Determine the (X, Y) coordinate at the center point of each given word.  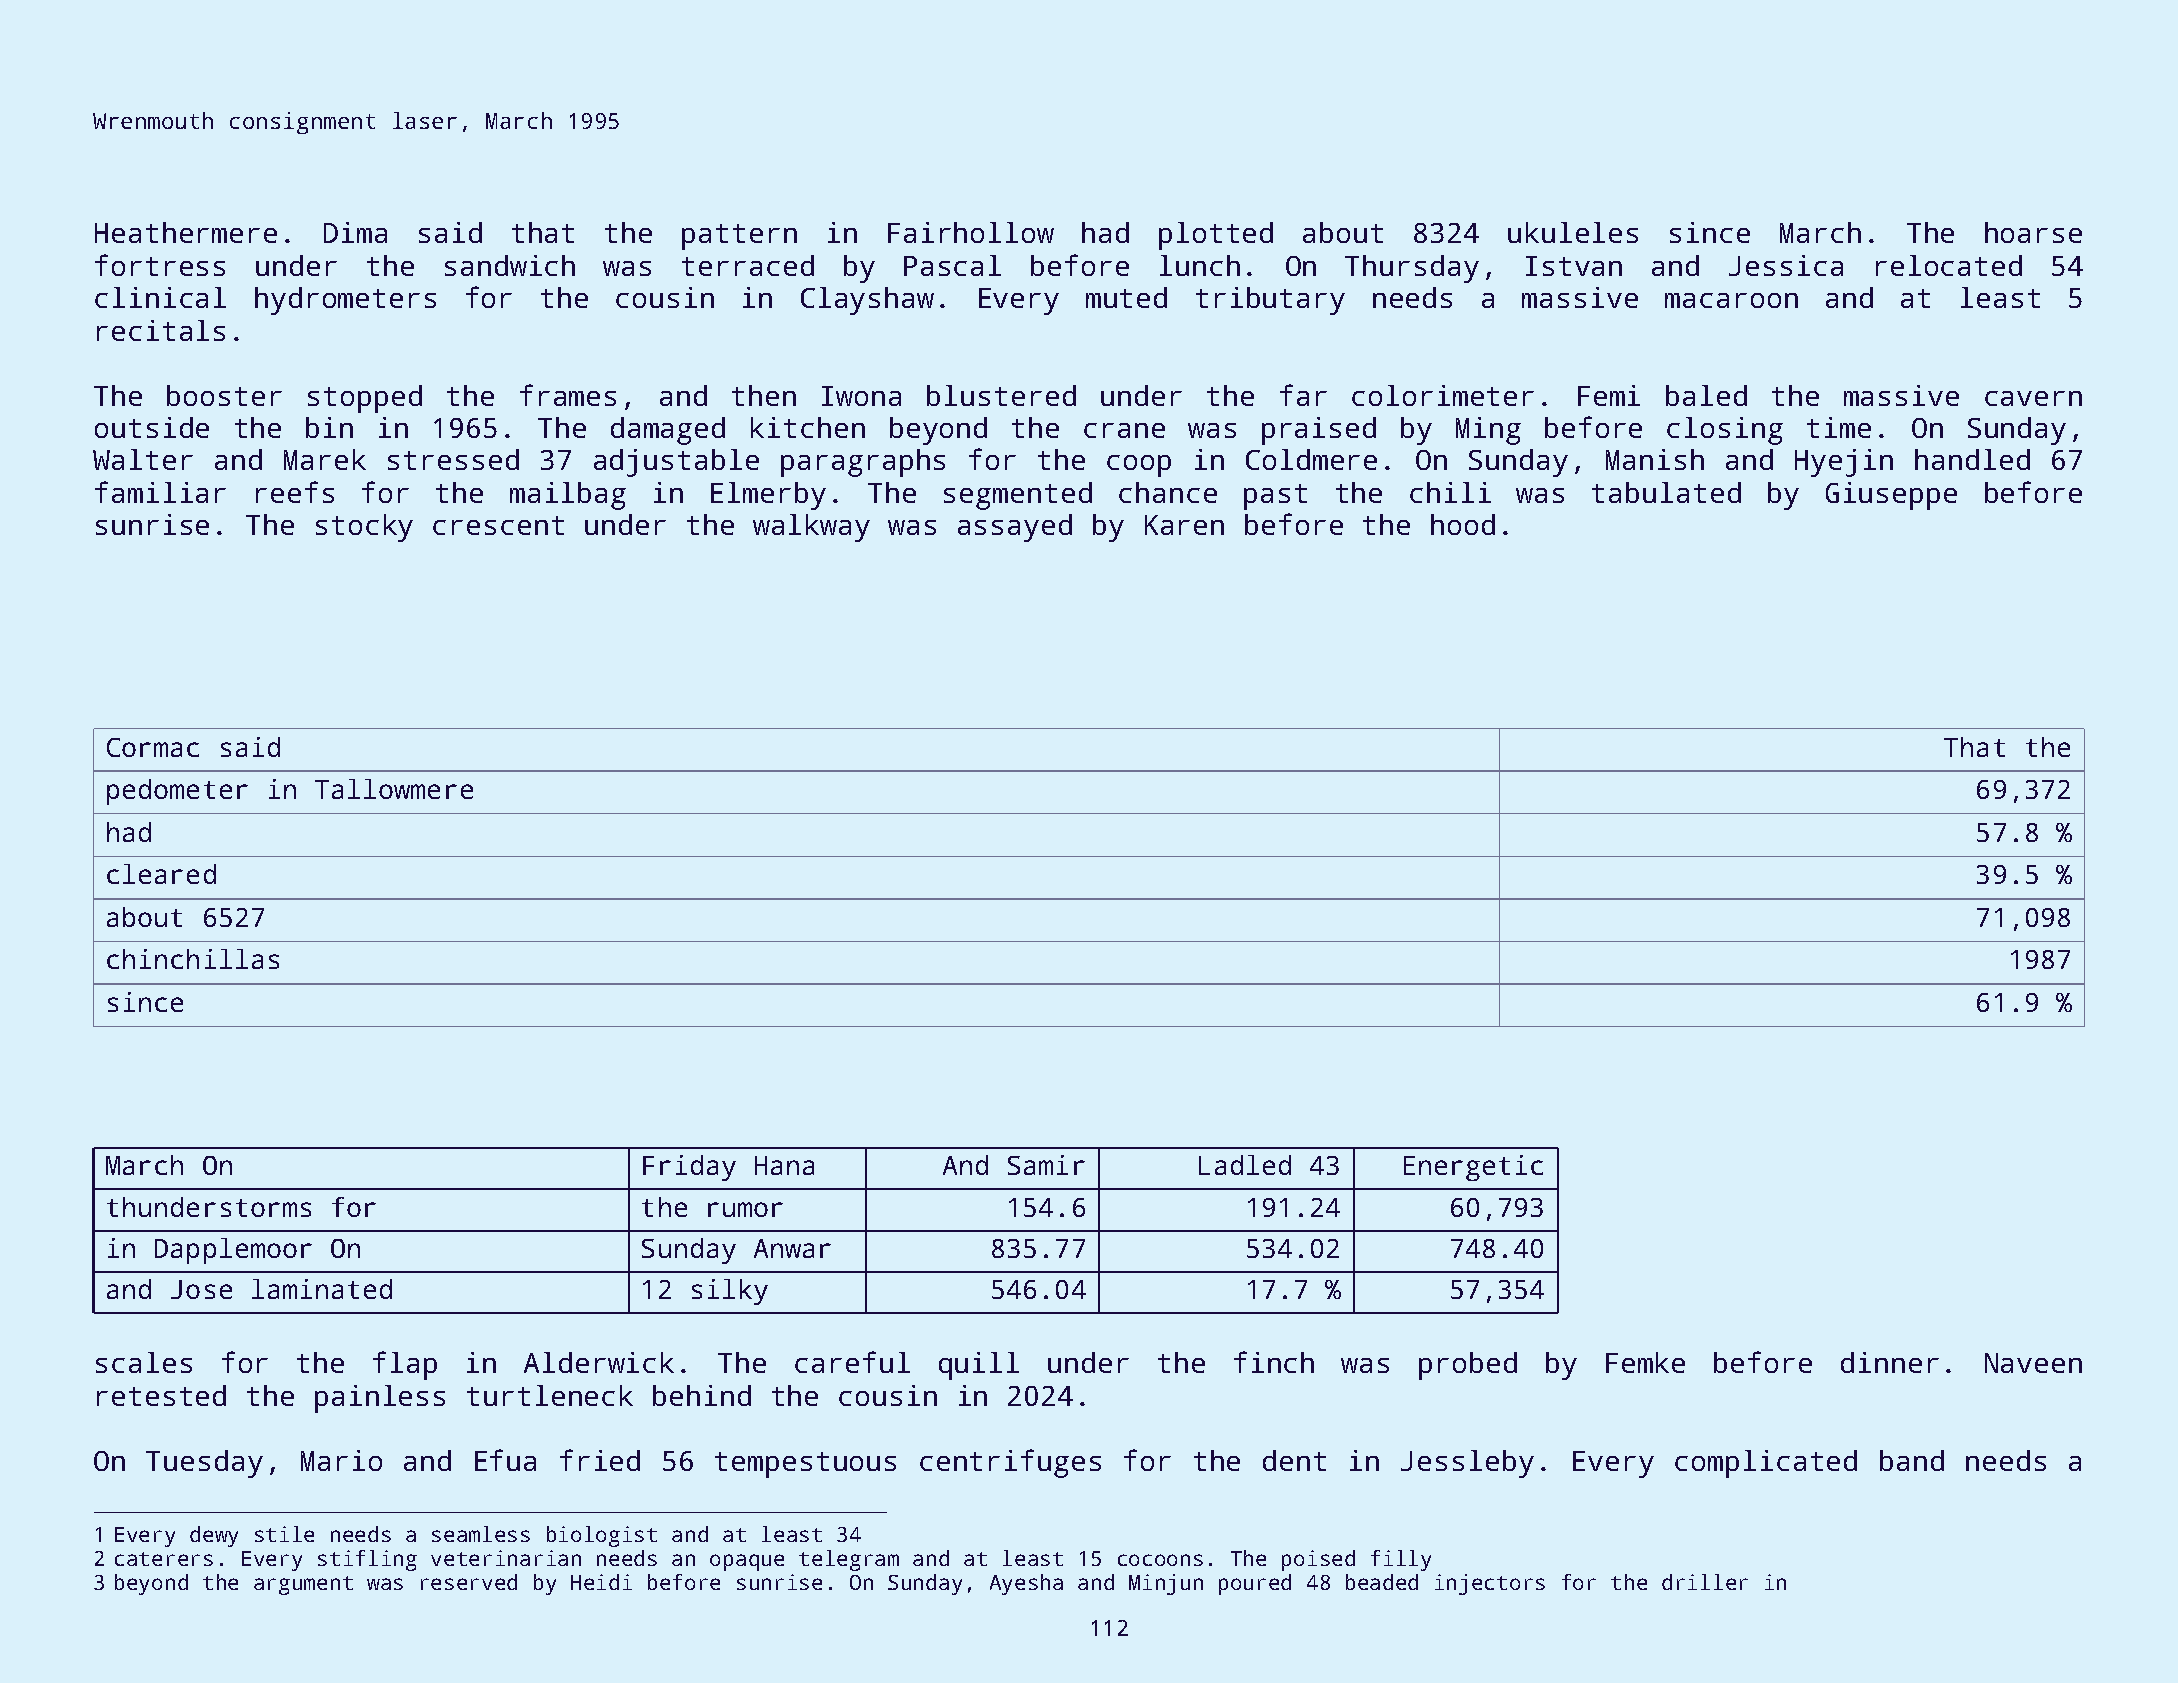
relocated (1949, 265)
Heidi (601, 1582)
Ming (1488, 431)
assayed (1015, 528)
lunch (1200, 265)
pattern (739, 237)
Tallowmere (394, 789)
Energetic (1473, 1168)
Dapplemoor (233, 1251)
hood (1463, 524)
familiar (160, 492)
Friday (689, 1168)
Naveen (2033, 1363)
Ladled (1245, 1165)
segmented (1018, 496)
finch (1274, 1362)
